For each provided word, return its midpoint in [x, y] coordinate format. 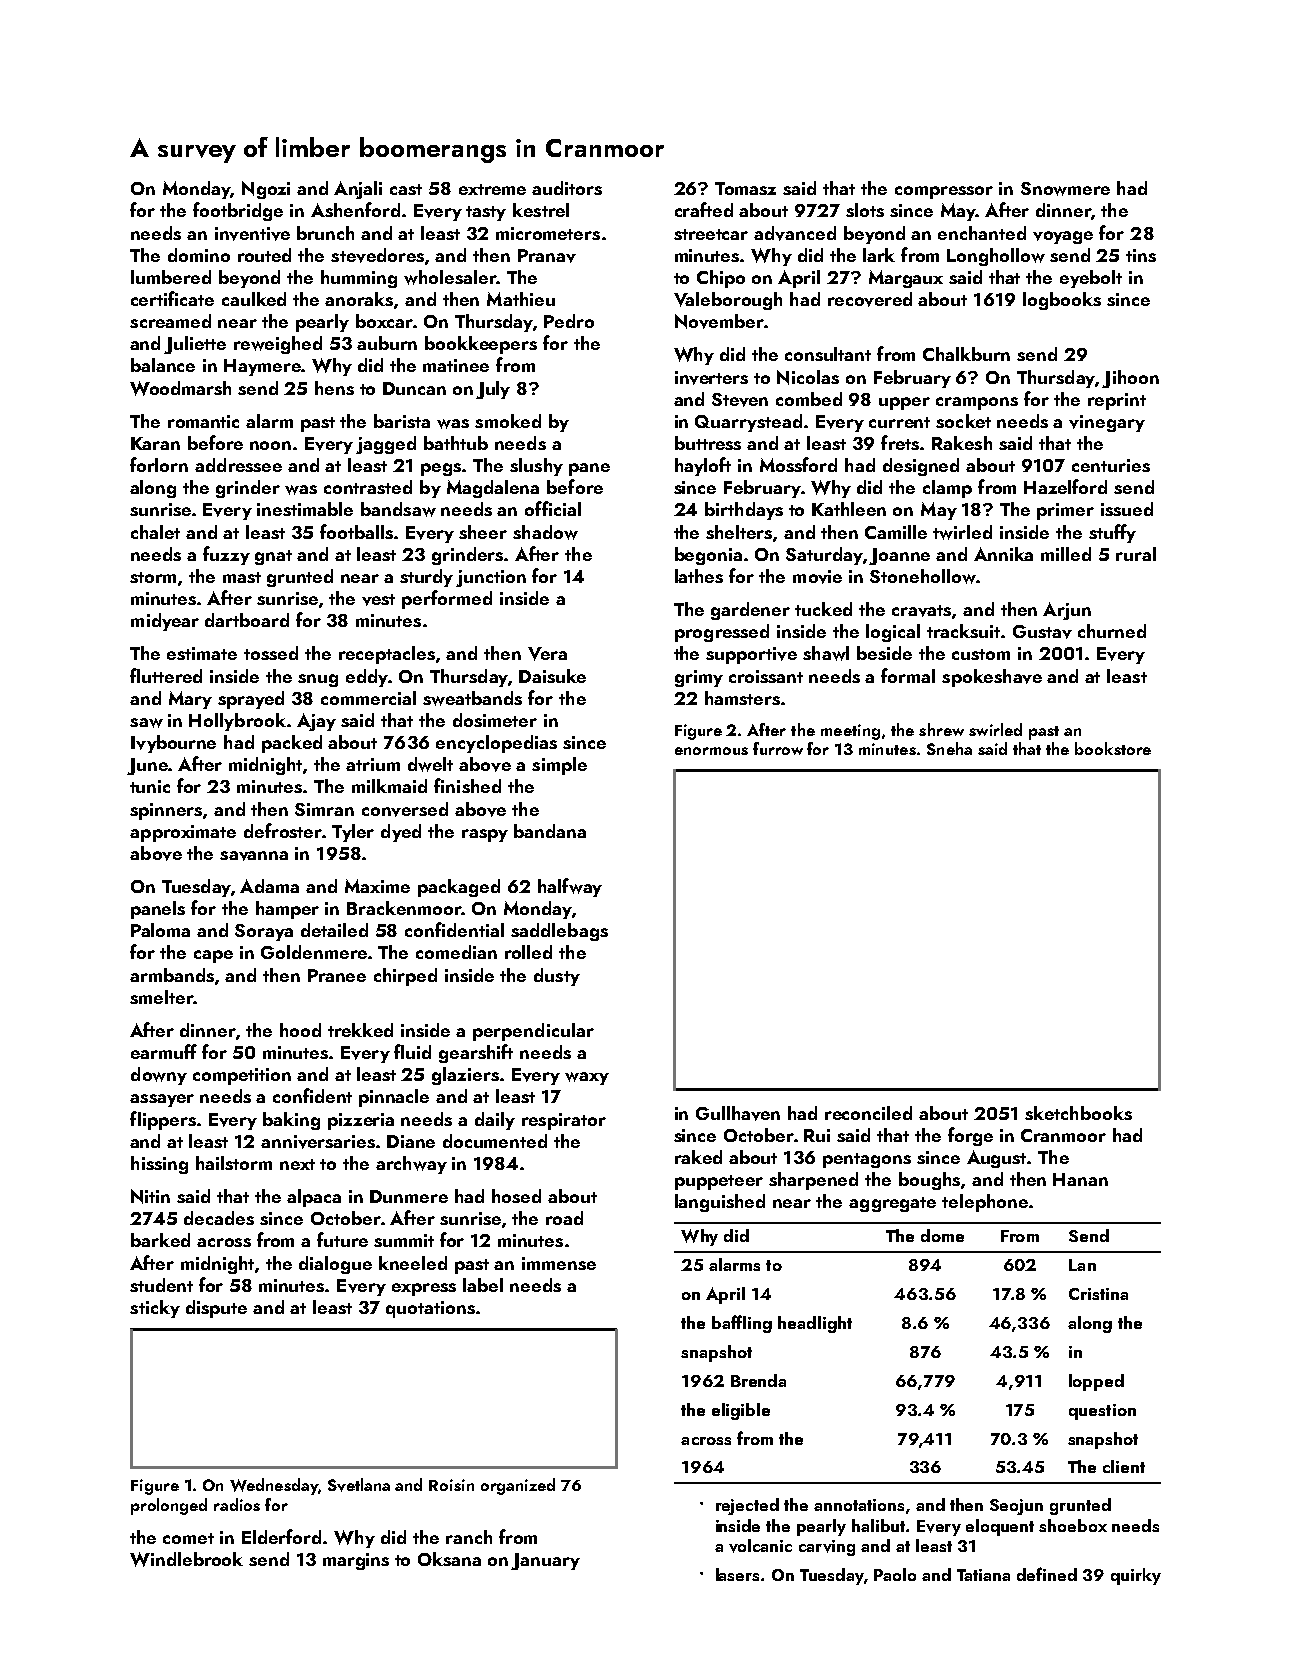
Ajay [316, 722]
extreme [492, 189]
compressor [944, 192]
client [1124, 1466]
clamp [947, 489]
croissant [766, 676]
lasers [737, 1574]
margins [356, 1561]
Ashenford [355, 209]
